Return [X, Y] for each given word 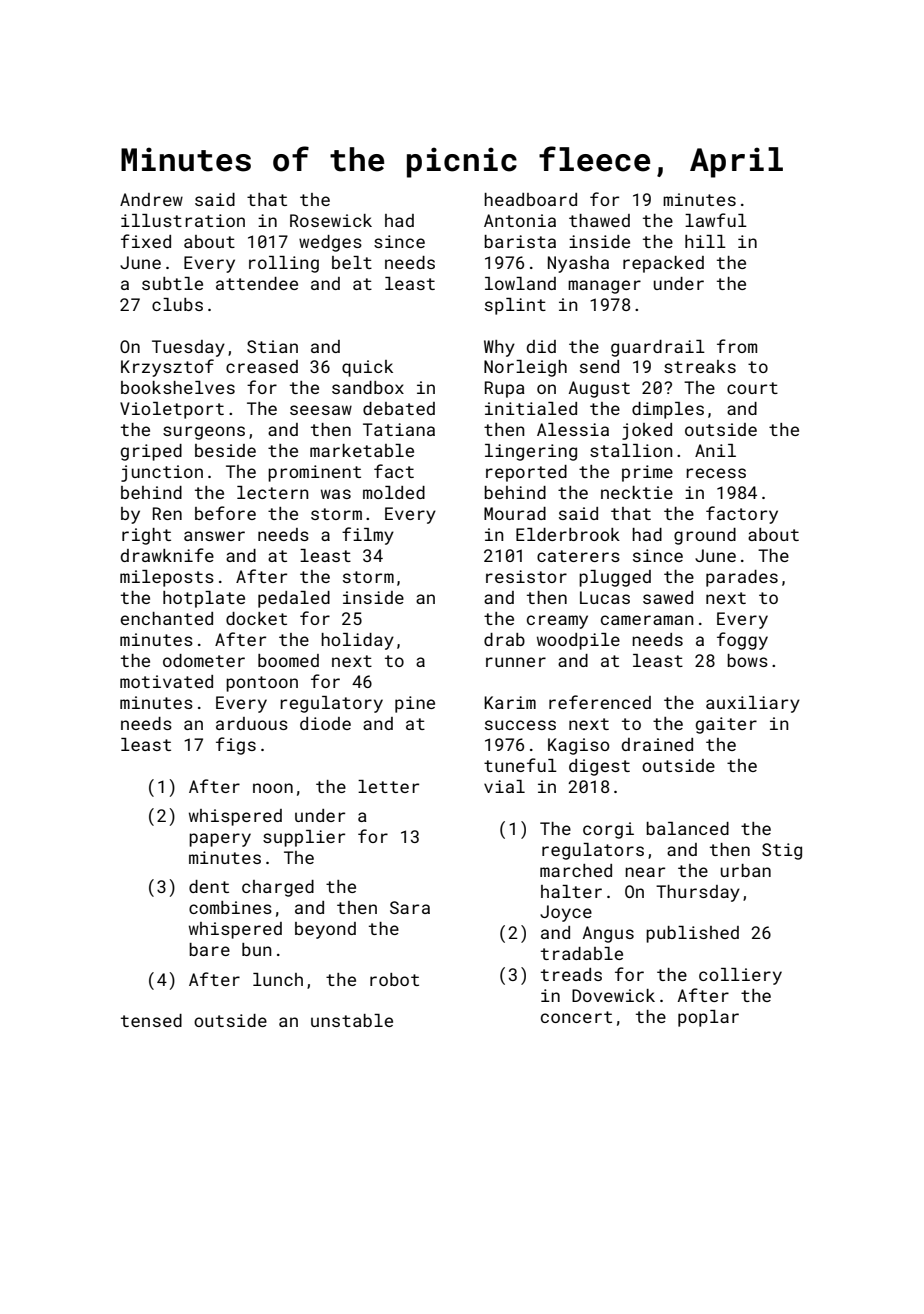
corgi [608, 830]
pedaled [294, 599]
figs [236, 746]
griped [151, 452]
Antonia [520, 220]
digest [599, 767]
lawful [716, 220]
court [752, 388]
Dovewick [613, 995]
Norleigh [525, 368]
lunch [278, 979]
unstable [352, 1020]
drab [504, 639]
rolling [284, 264]
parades [742, 578]
